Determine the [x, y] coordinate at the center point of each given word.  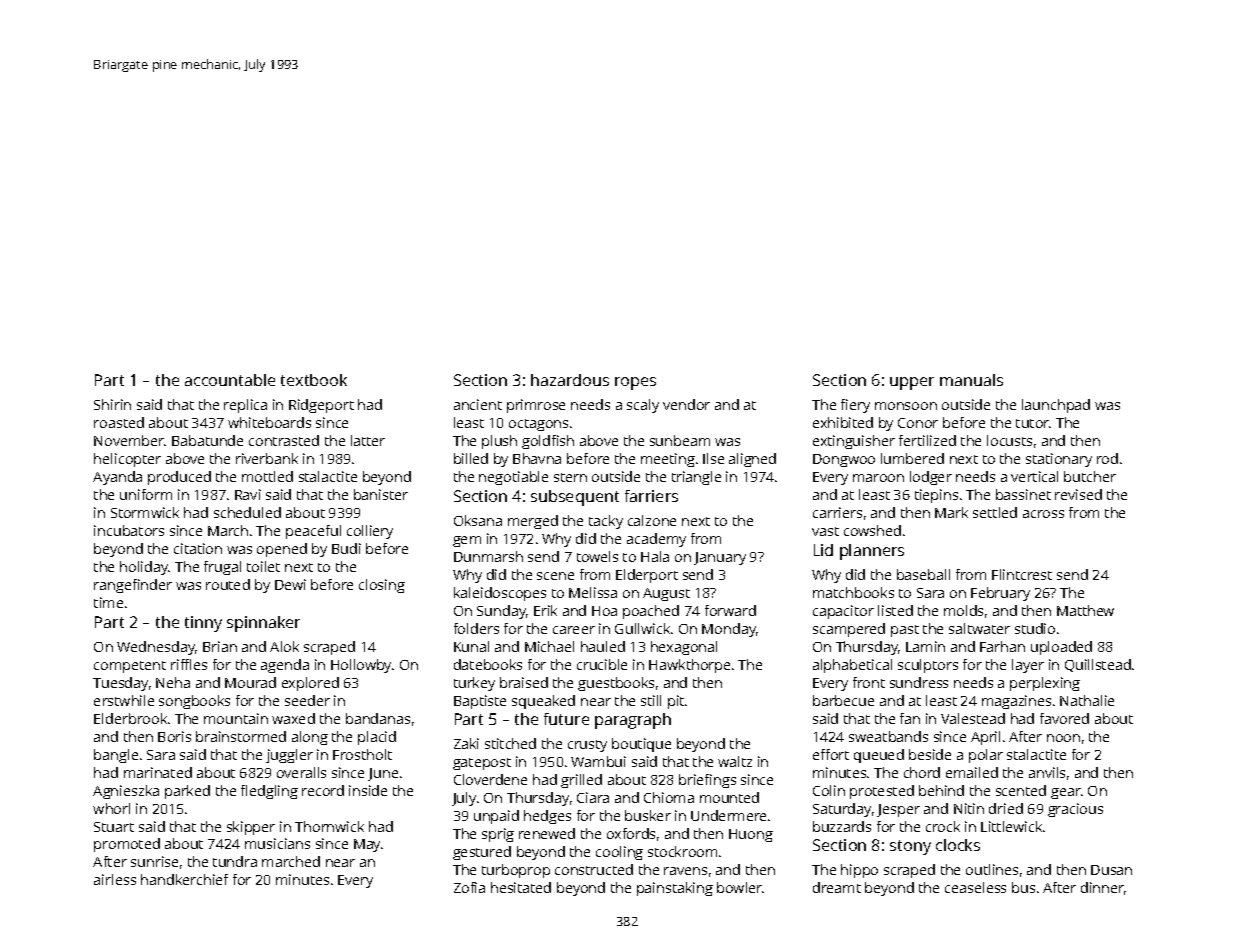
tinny [203, 624]
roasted [119, 422]
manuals [971, 380]
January [720, 558]
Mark [951, 512]
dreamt [837, 887]
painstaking [675, 889]
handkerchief [184, 879]
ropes [635, 383]
